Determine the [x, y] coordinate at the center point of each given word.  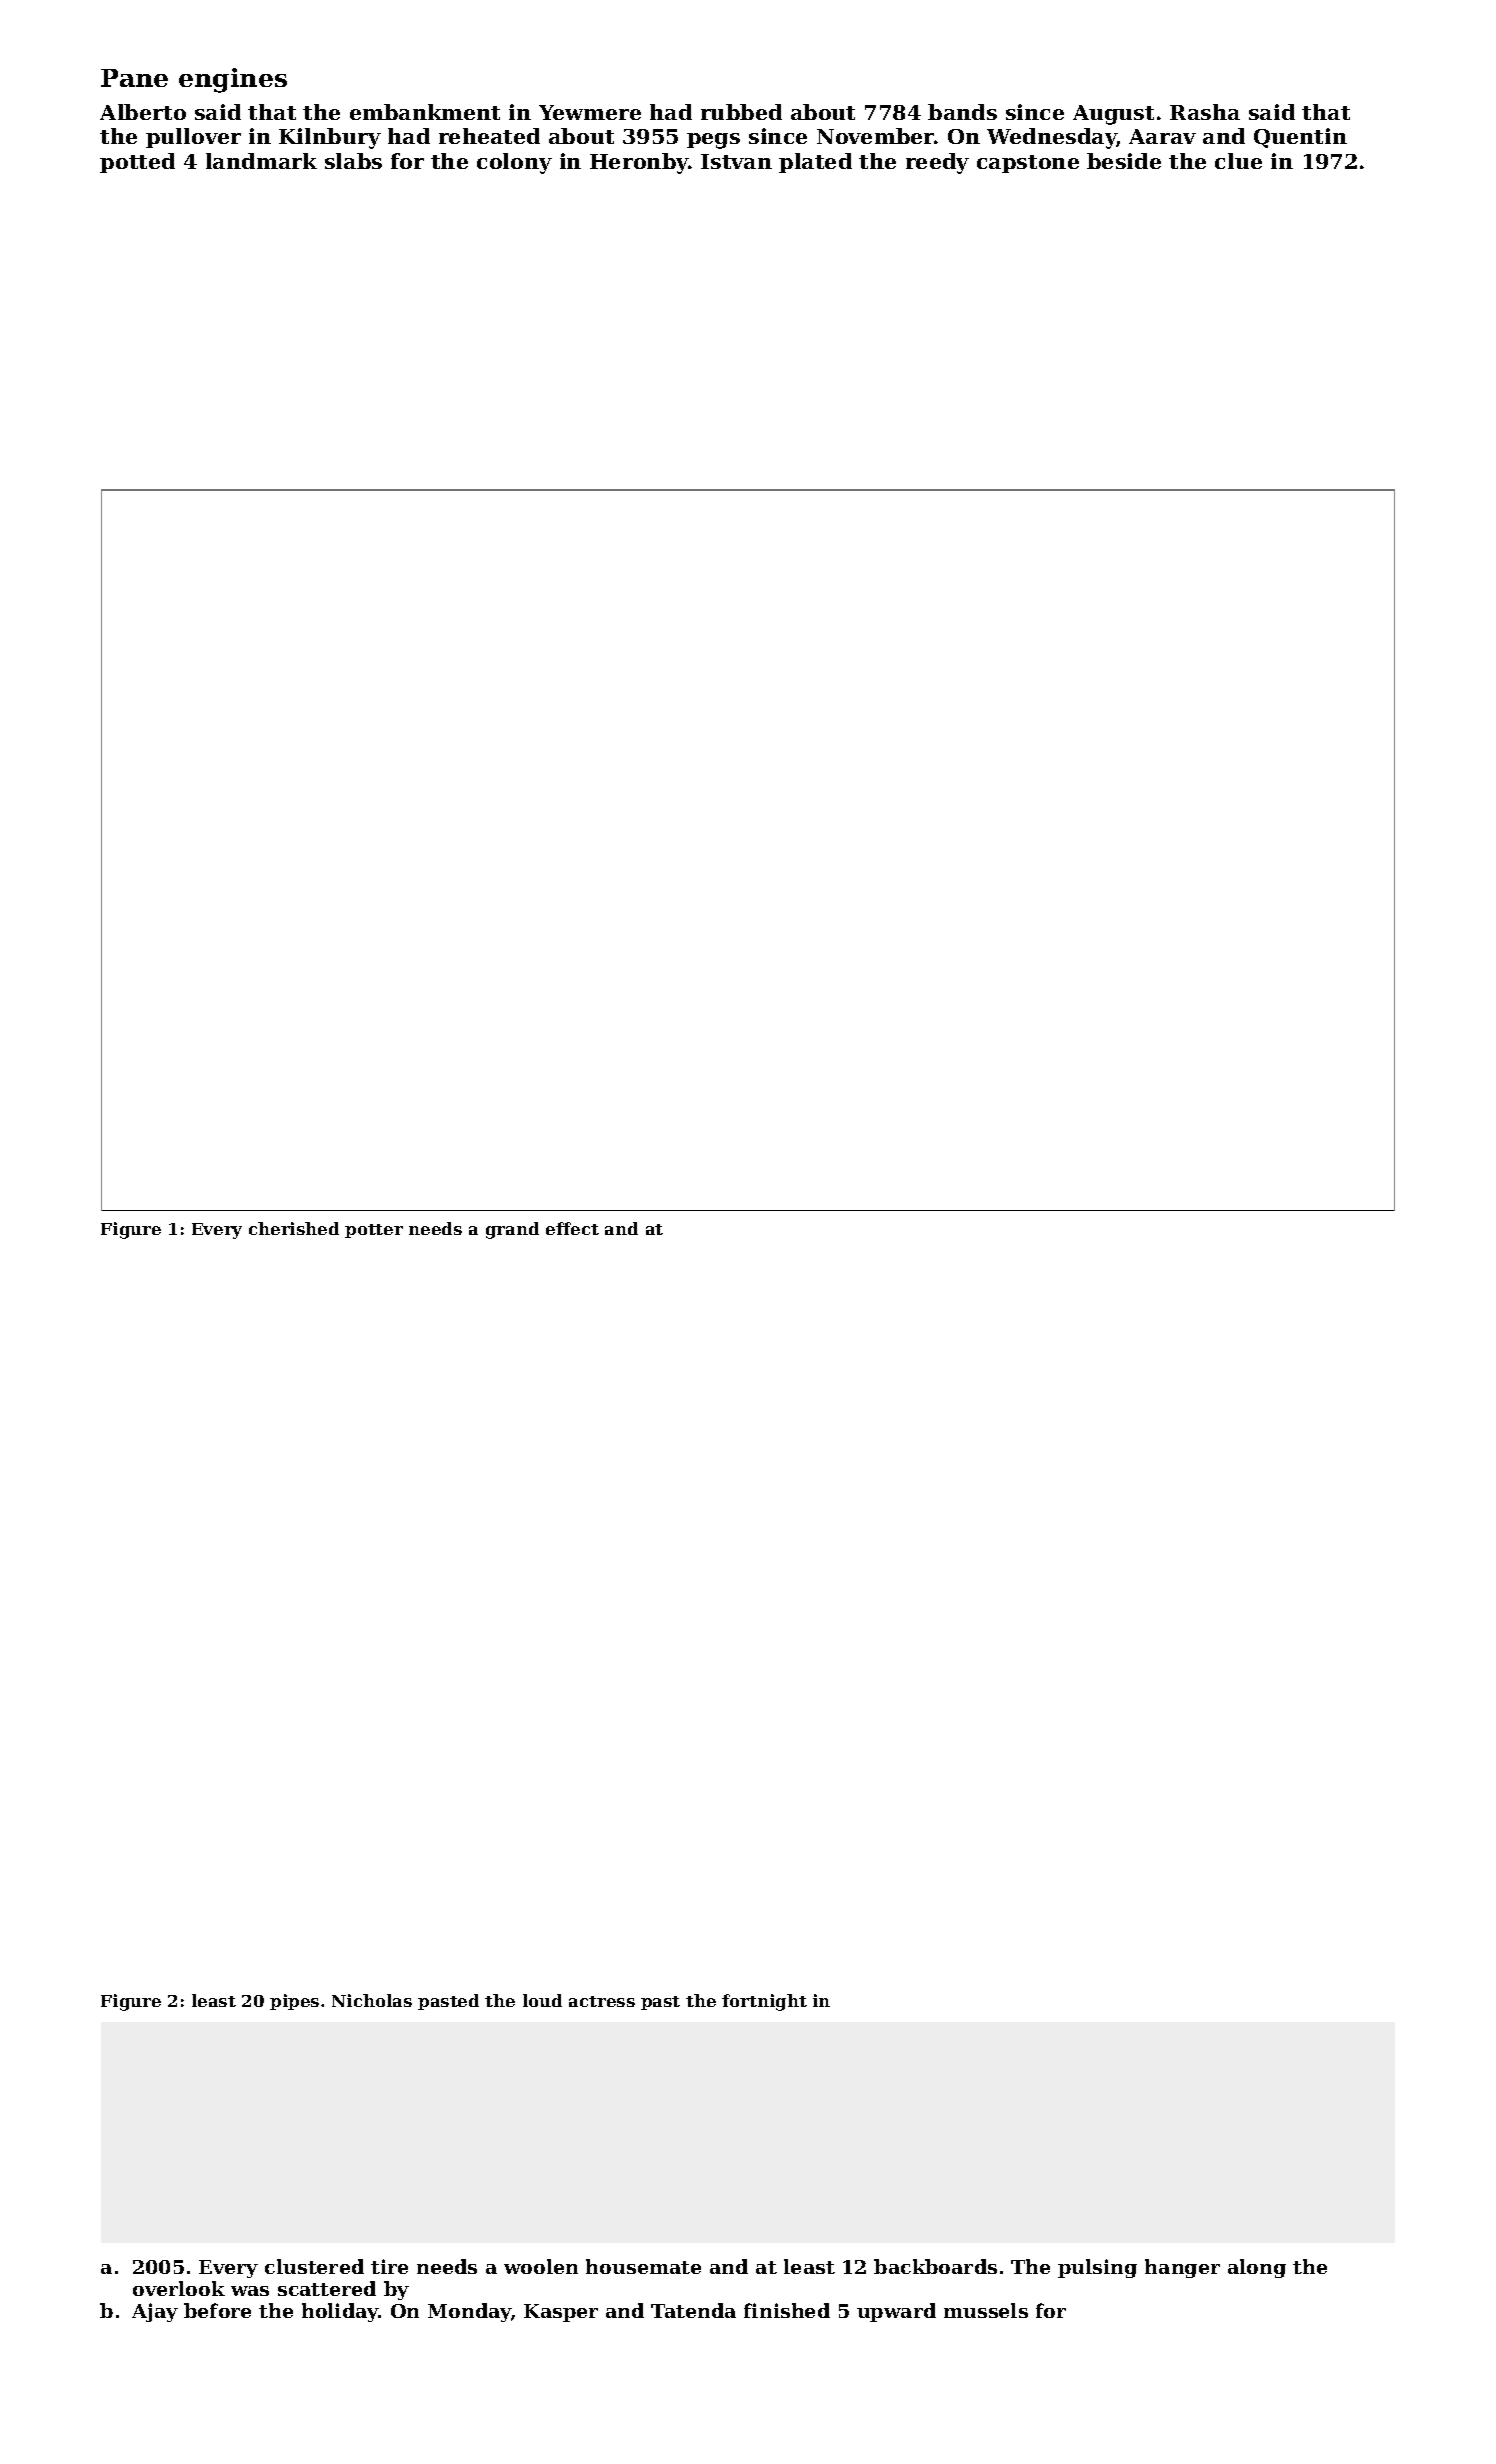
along [1257, 2268]
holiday [340, 2312]
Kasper [561, 2313]
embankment [425, 112]
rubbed [741, 112]
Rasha [1205, 112]
